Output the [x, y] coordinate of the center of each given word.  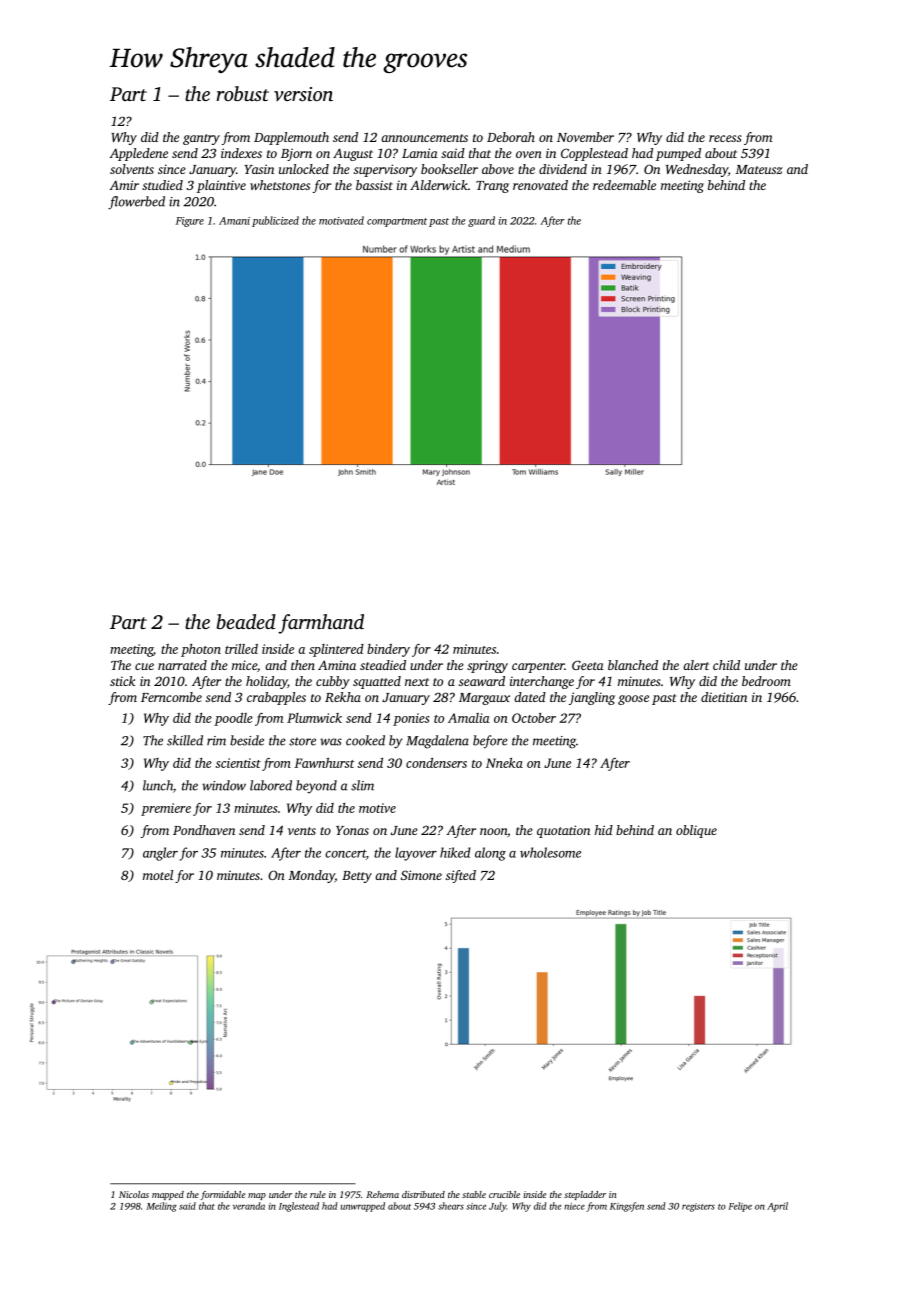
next [417, 682]
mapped [168, 1195]
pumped [678, 154]
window [224, 785]
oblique [696, 831]
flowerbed [136, 203]
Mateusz [759, 169]
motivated [341, 220]
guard [481, 221]
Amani [234, 221]
